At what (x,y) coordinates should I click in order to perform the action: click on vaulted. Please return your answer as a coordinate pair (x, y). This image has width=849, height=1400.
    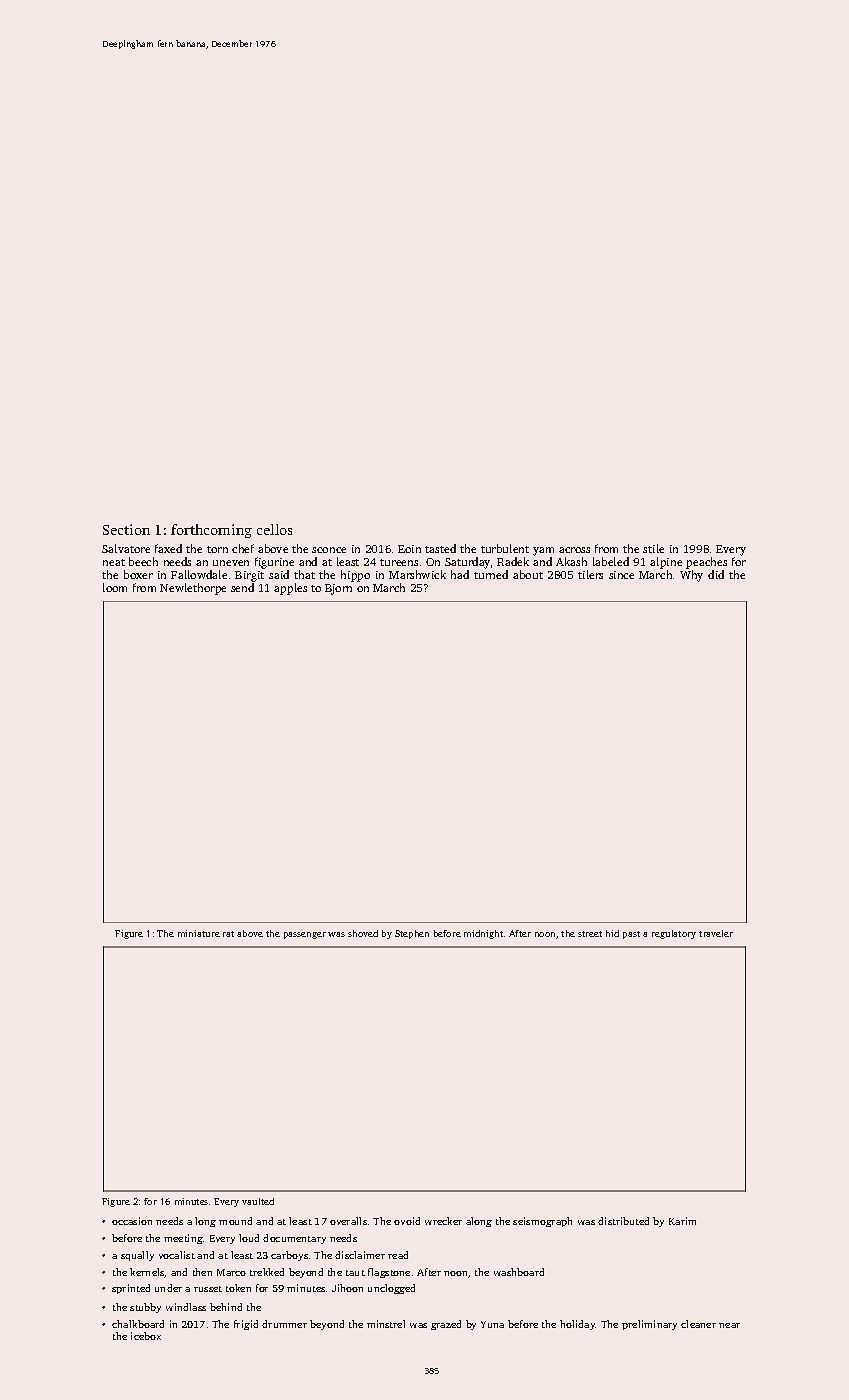
    Looking at the image, I should click on (258, 1201).
